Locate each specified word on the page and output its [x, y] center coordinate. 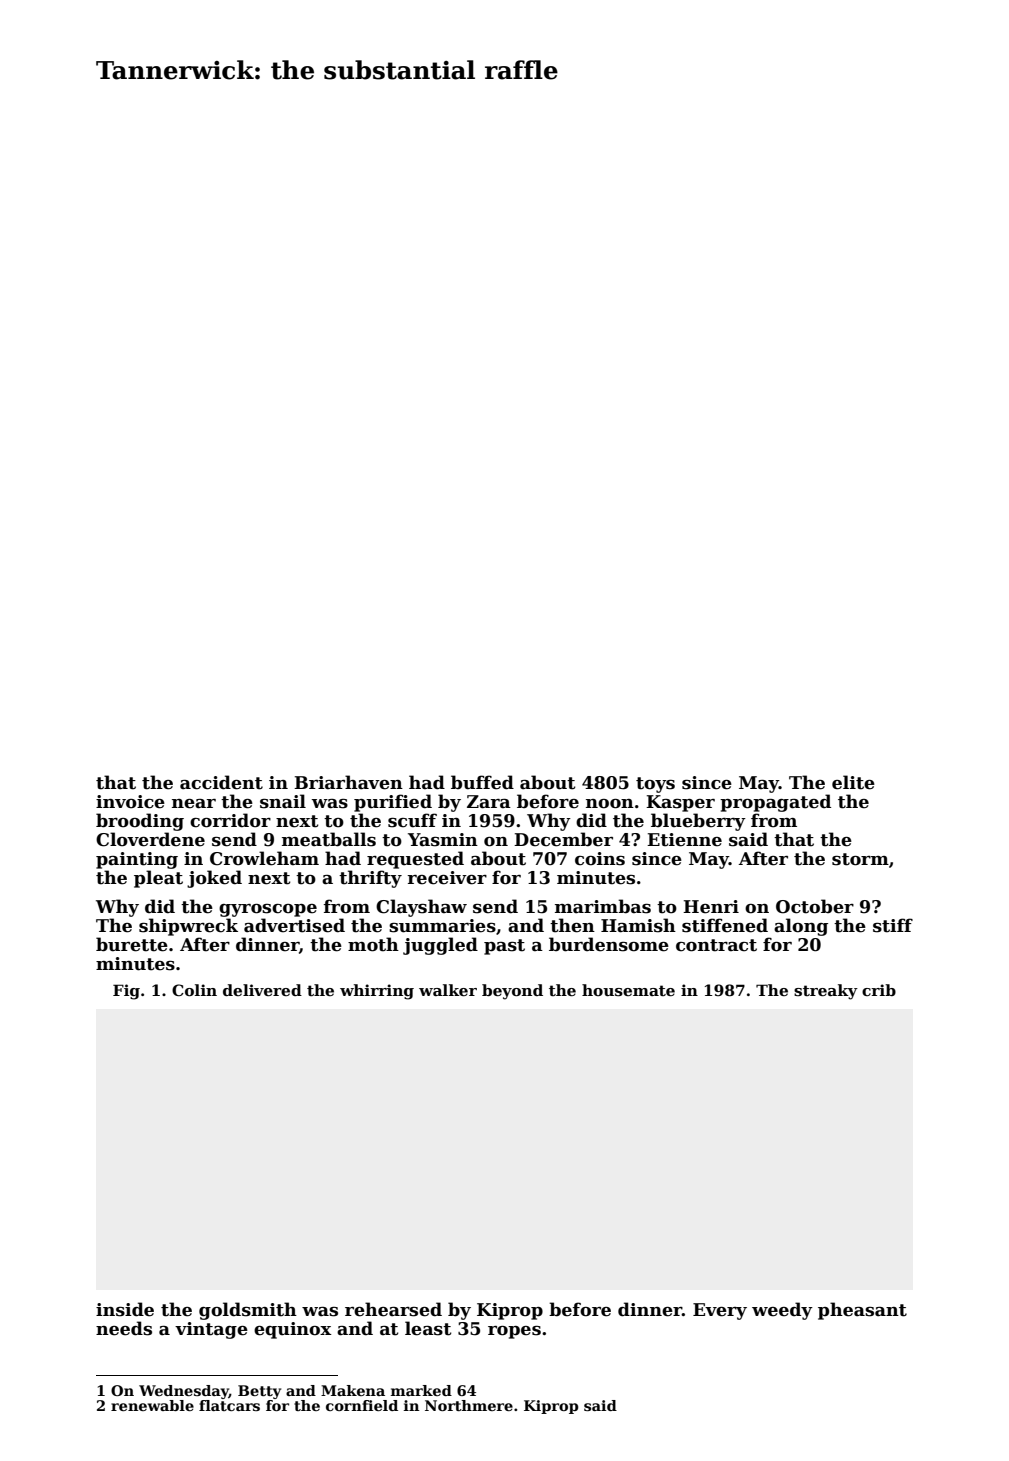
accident [221, 782]
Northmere [469, 1405]
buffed [482, 782]
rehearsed [393, 1309]
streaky [826, 992]
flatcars [229, 1405]
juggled [440, 946]
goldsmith [248, 1311]
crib [879, 990]
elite [853, 782]
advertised [294, 925]
